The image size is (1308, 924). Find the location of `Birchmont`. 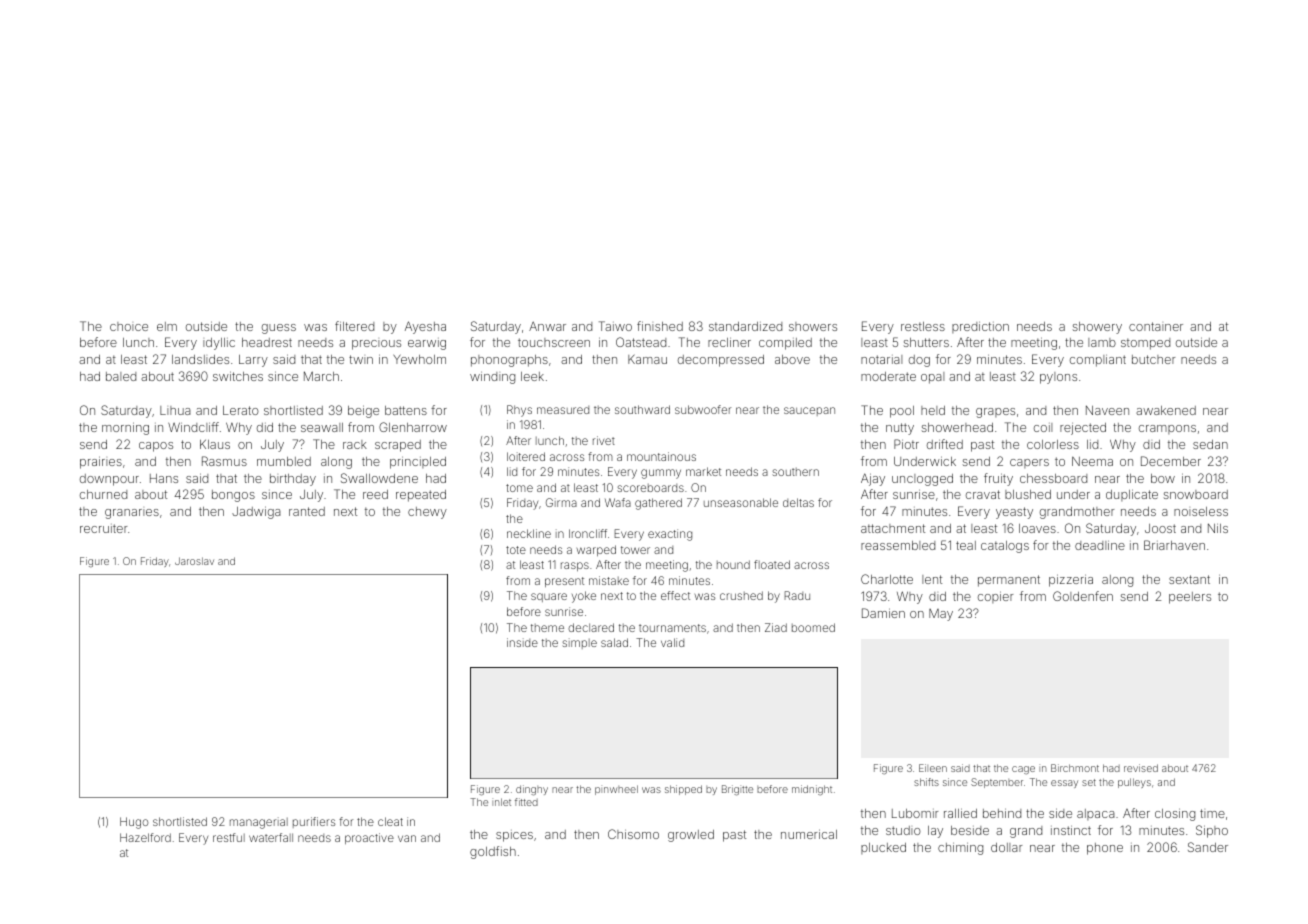

Birchmont is located at coordinates (1075, 768).
